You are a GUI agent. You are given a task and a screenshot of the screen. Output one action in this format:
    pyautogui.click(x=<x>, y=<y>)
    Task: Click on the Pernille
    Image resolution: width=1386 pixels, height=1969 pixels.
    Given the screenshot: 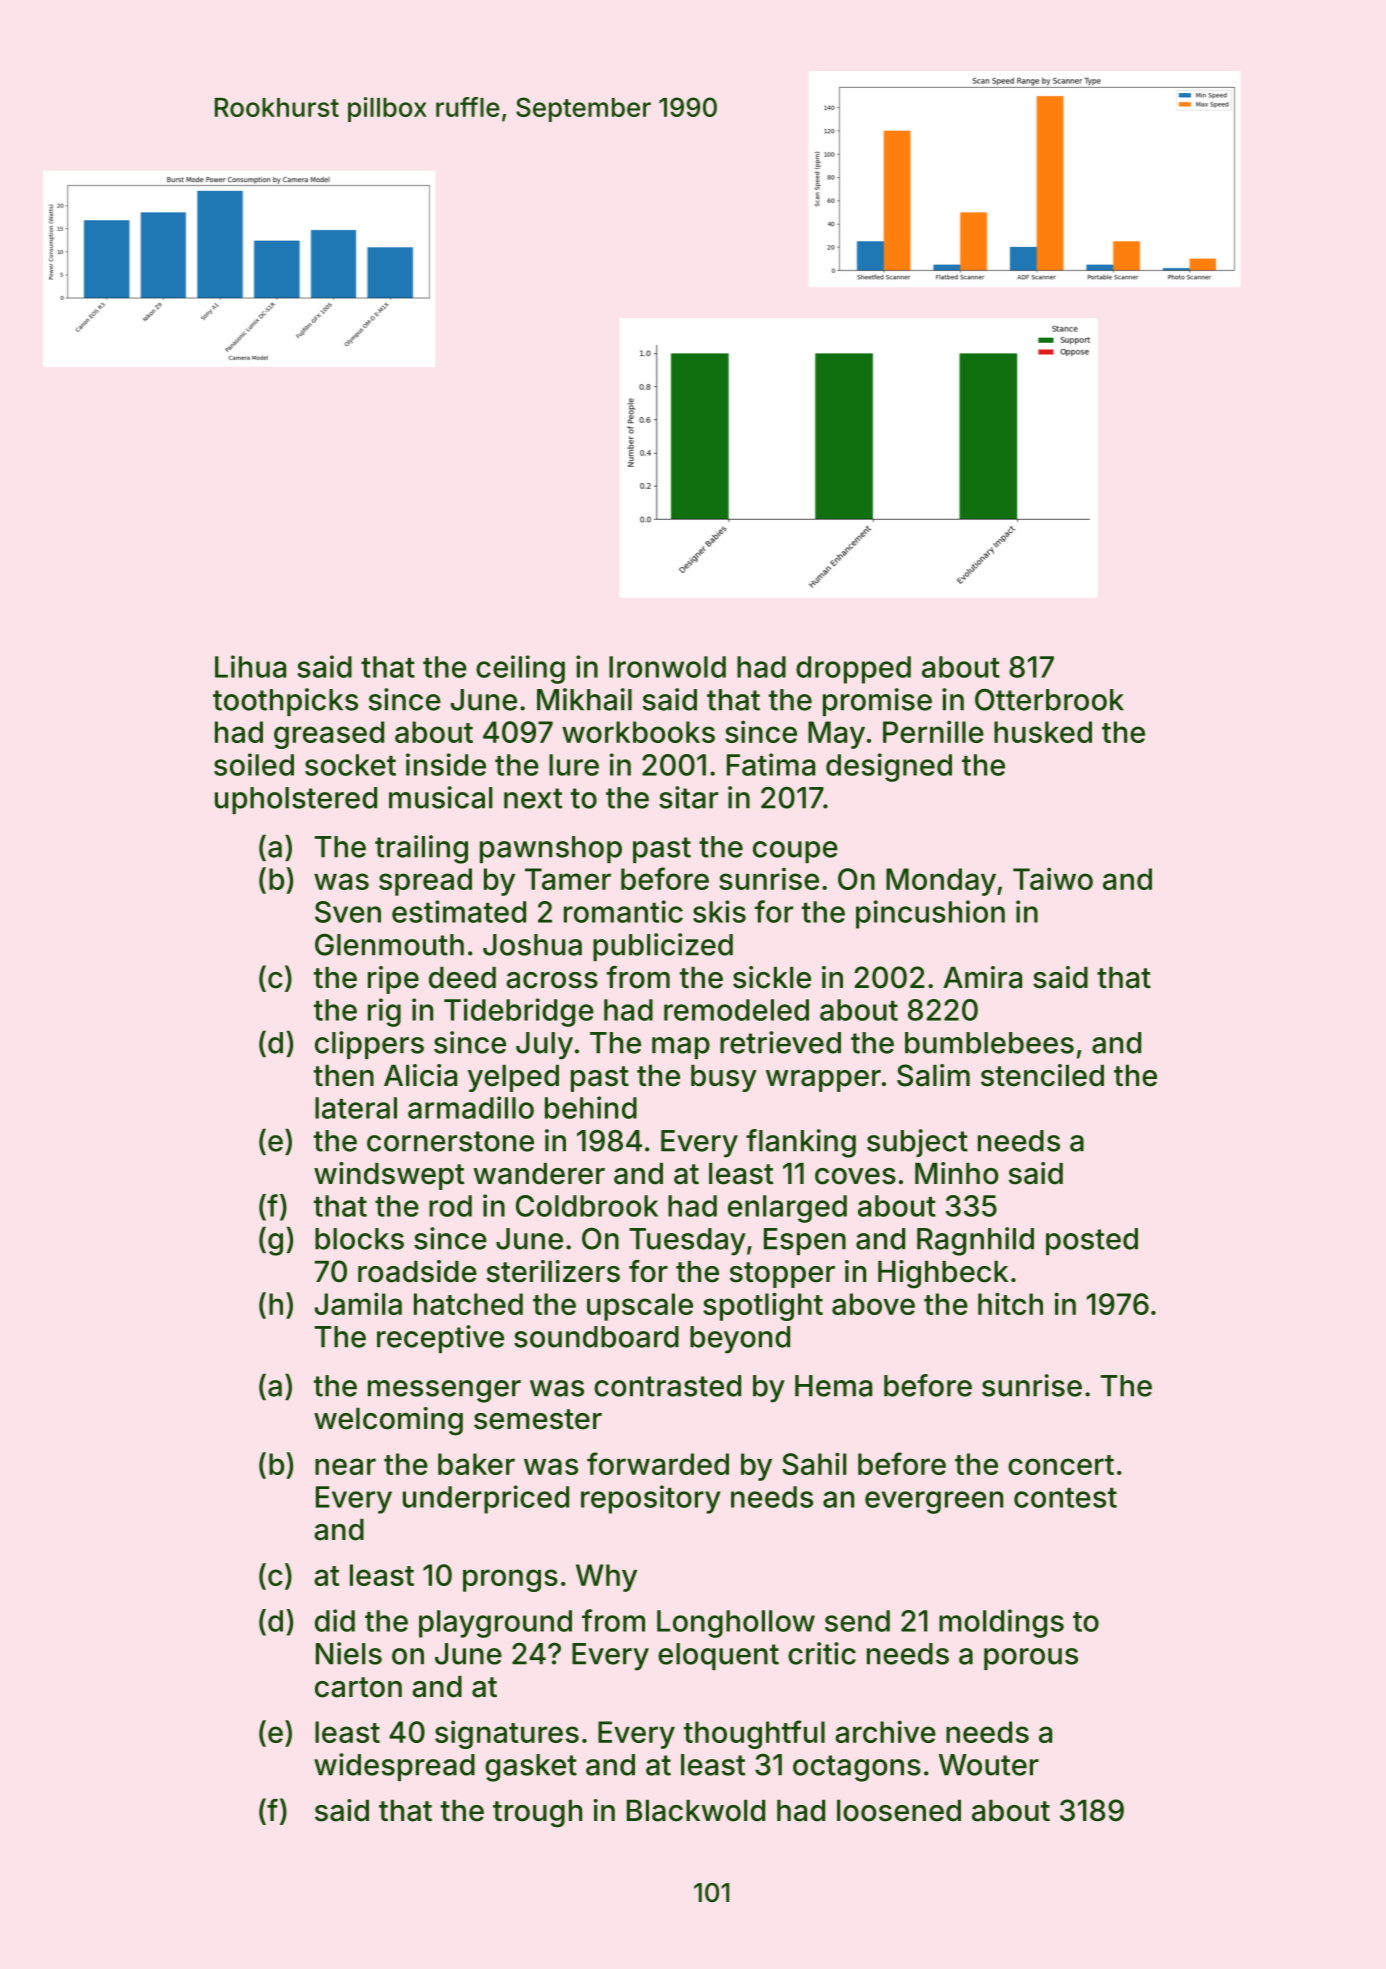 What is the action you would take?
    pyautogui.click(x=933, y=731)
